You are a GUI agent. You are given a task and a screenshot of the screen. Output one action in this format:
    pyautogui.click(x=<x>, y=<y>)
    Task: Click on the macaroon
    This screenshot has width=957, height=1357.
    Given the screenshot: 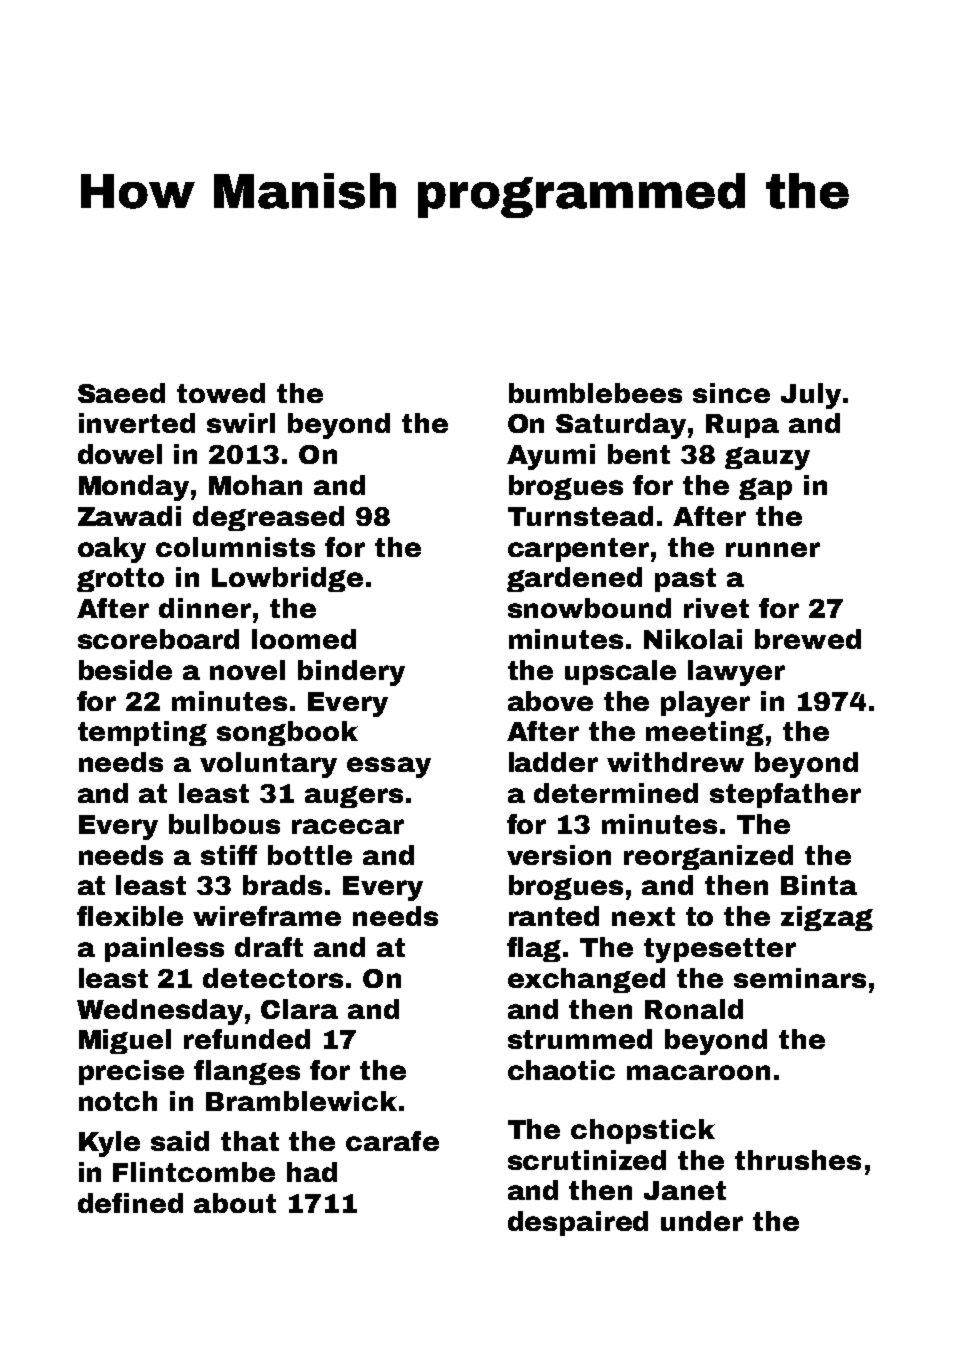 What is the action you would take?
    pyautogui.click(x=698, y=1072)
